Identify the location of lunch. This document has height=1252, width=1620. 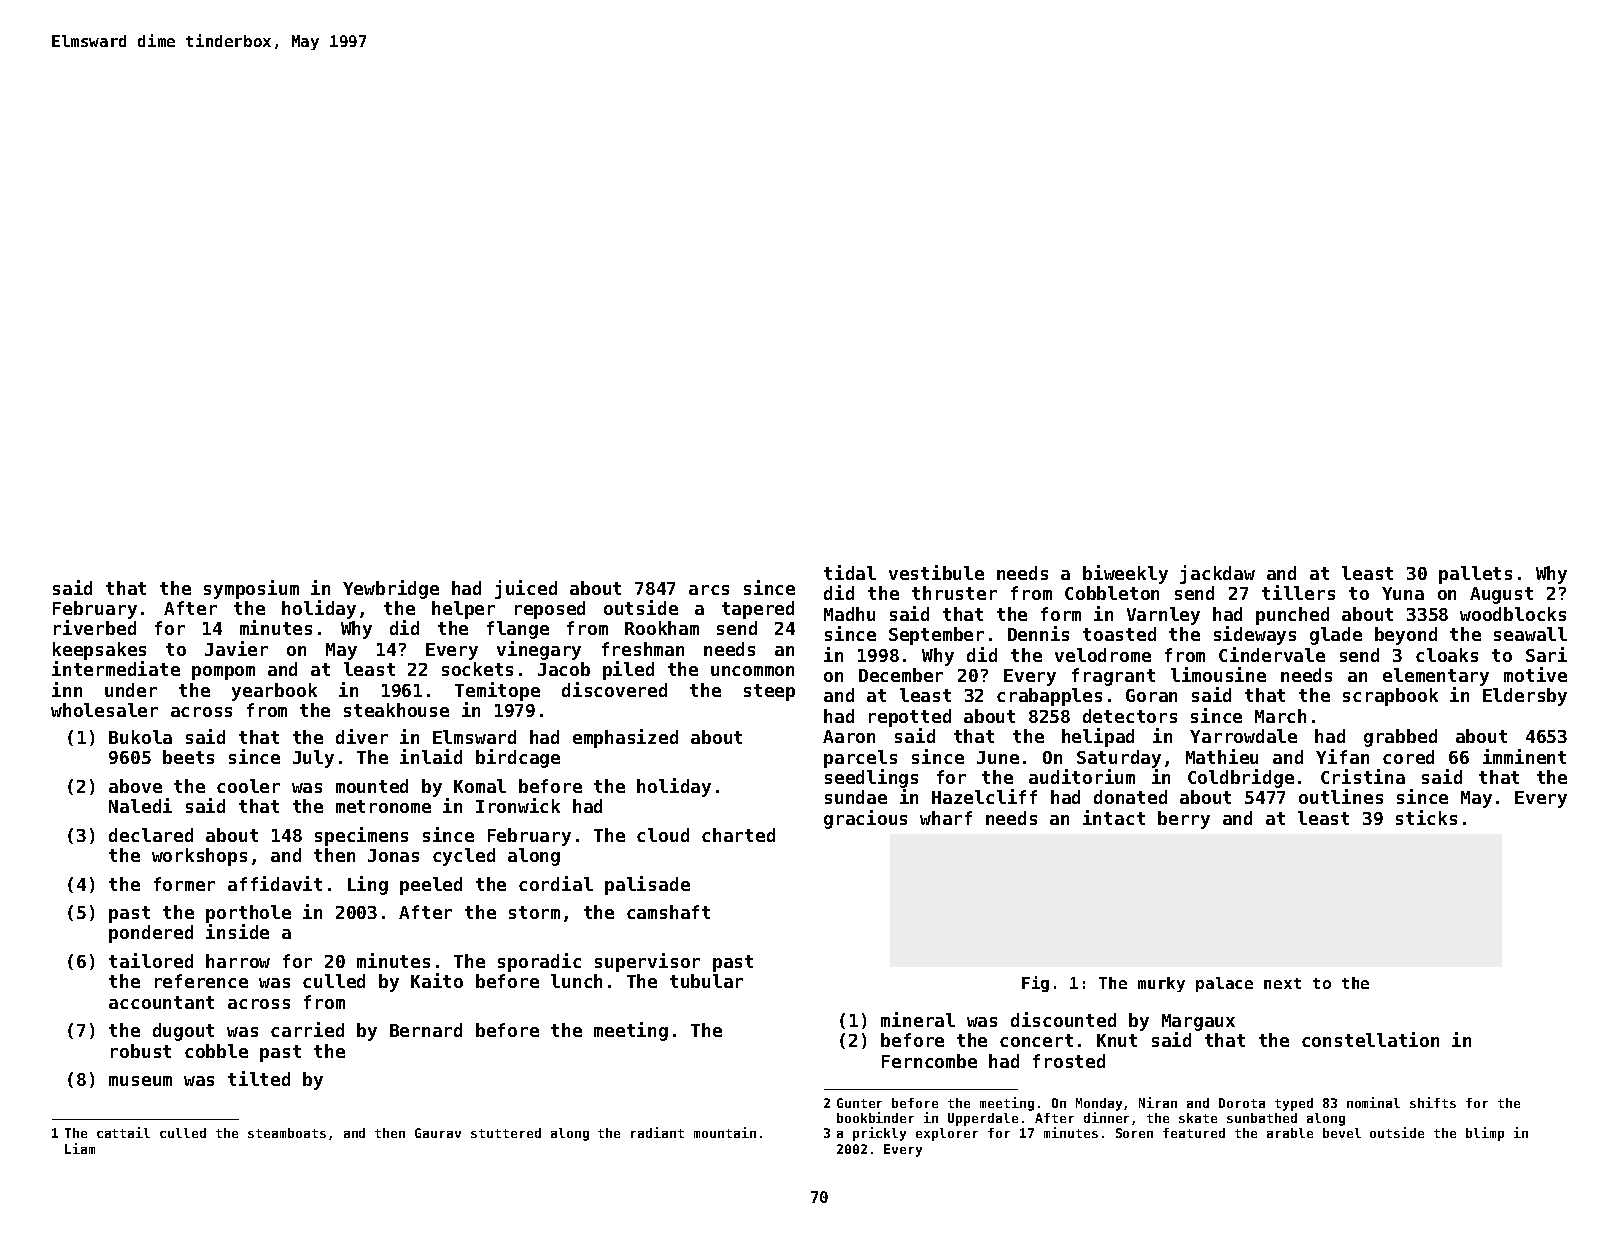
(576, 981).
